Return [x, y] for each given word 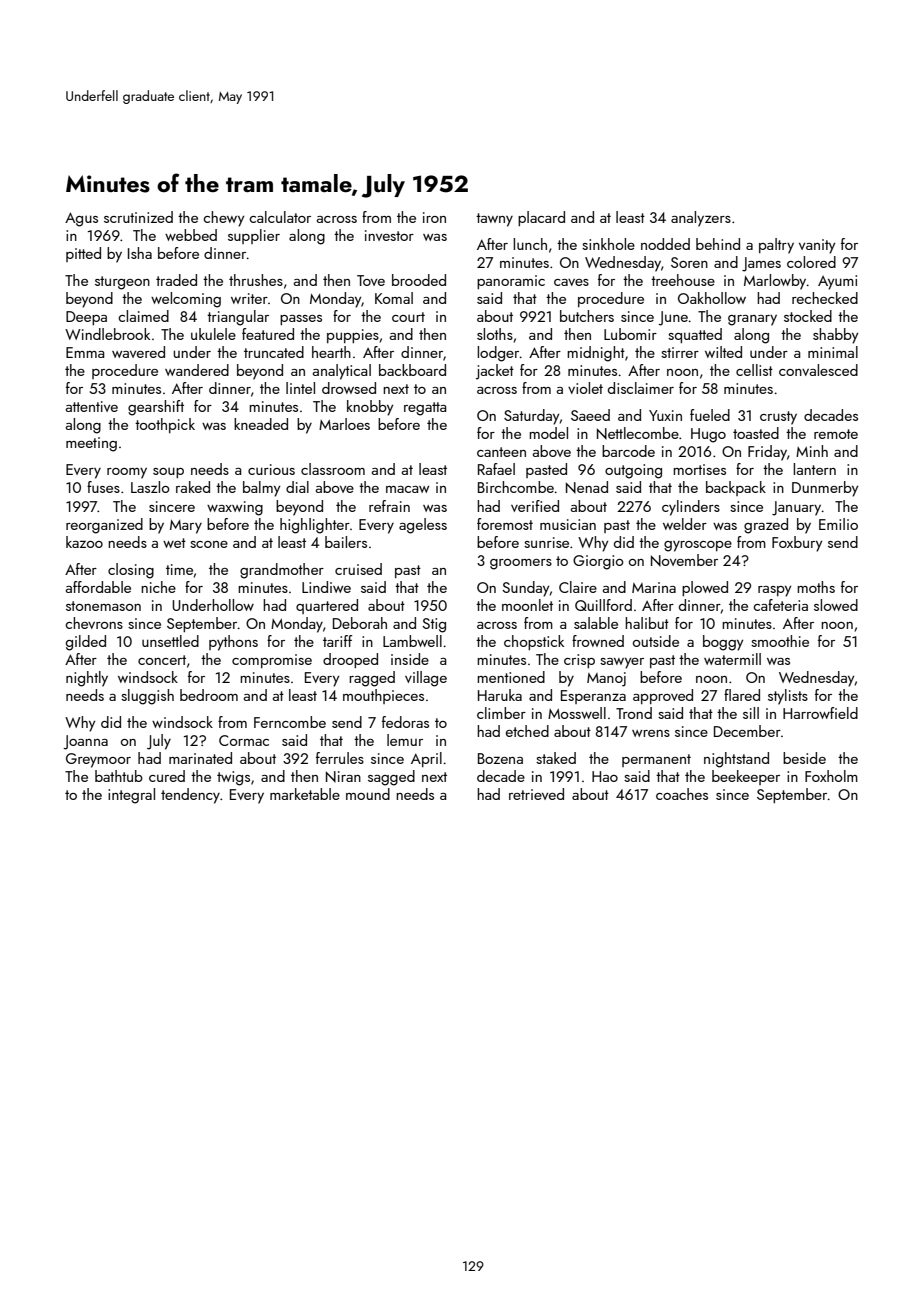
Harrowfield [820, 713]
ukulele [213, 334]
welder [685, 524]
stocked [808, 316]
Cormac [244, 740]
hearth [331, 352]
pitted [83, 254]
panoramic [511, 282]
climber [501, 713]
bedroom [209, 695]
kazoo [84, 542]
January [796, 508]
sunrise [546, 542]
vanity [817, 246]
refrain [389, 506]
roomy [127, 473]
